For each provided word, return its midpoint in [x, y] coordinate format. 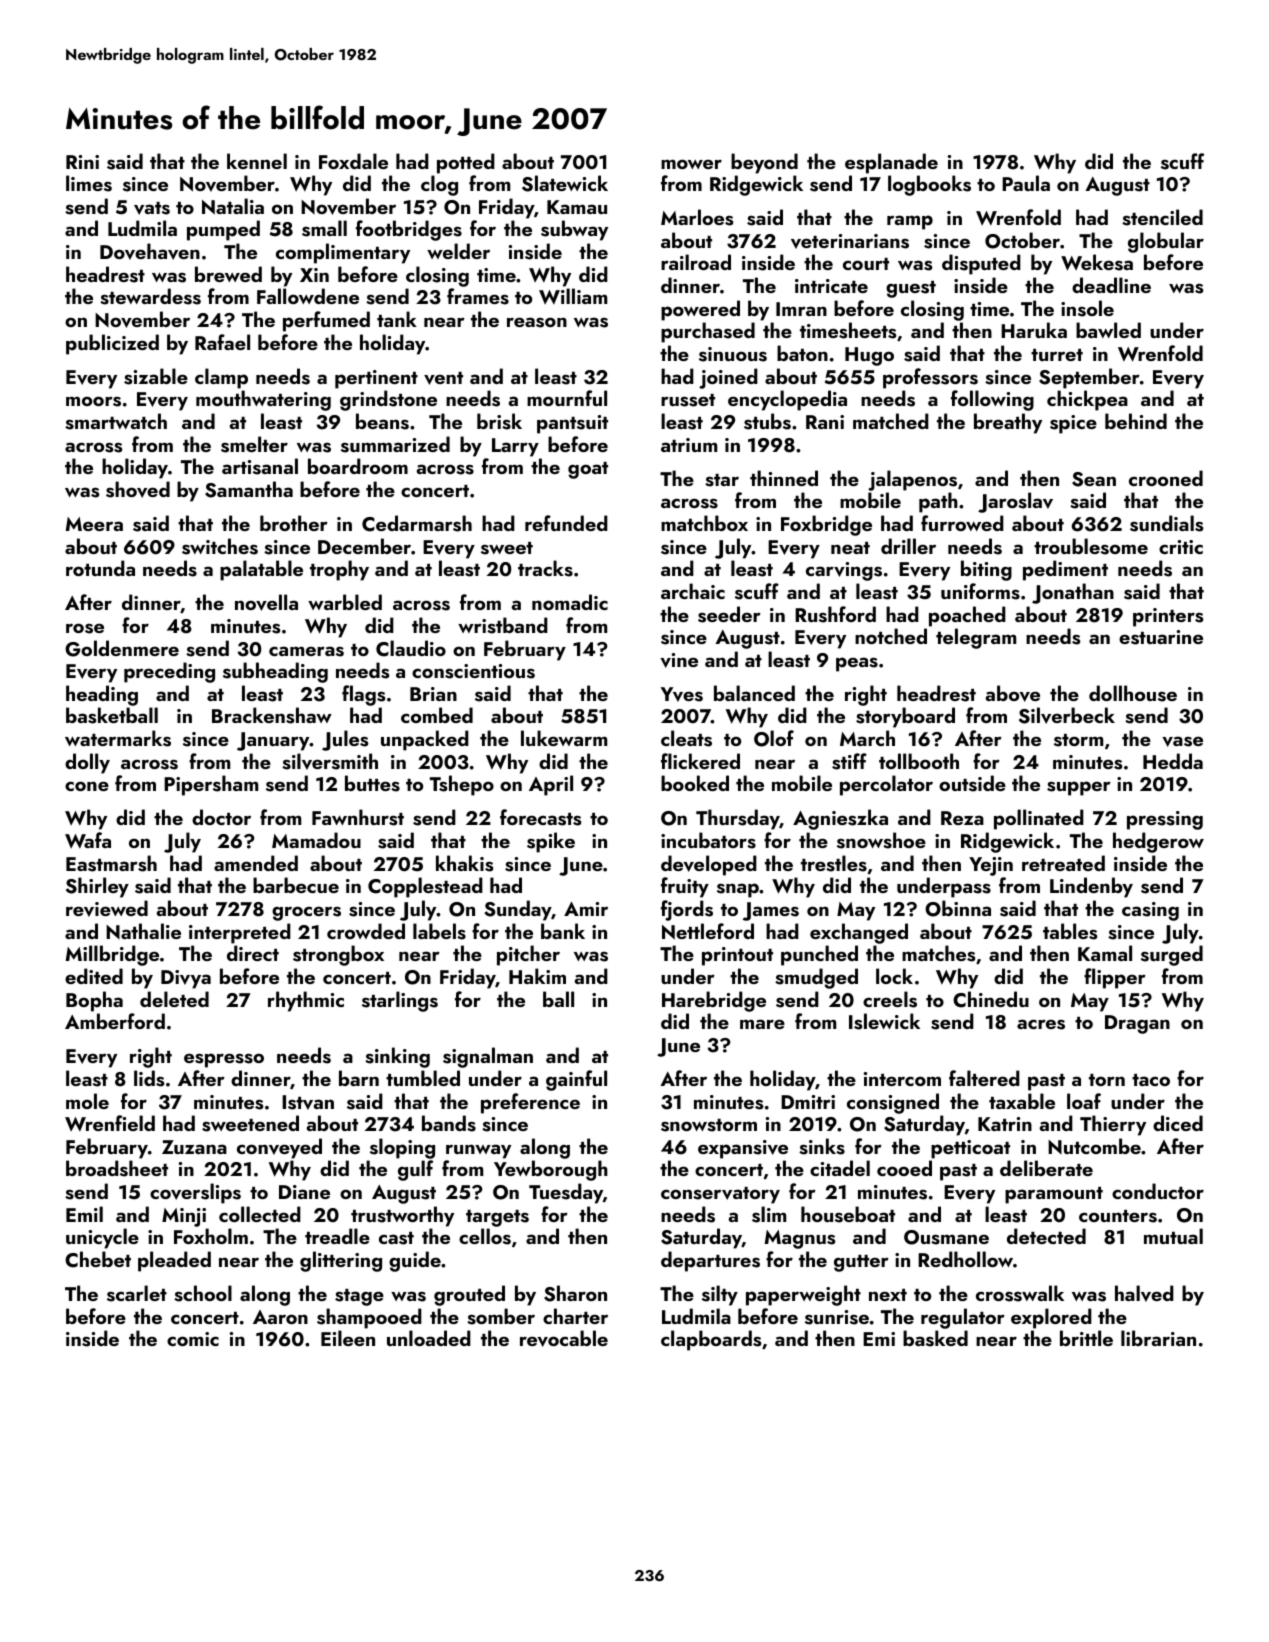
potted [466, 163]
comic [193, 1339]
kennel [257, 161]
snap [738, 890]
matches [939, 953]
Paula [1026, 183]
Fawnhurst [358, 817]
